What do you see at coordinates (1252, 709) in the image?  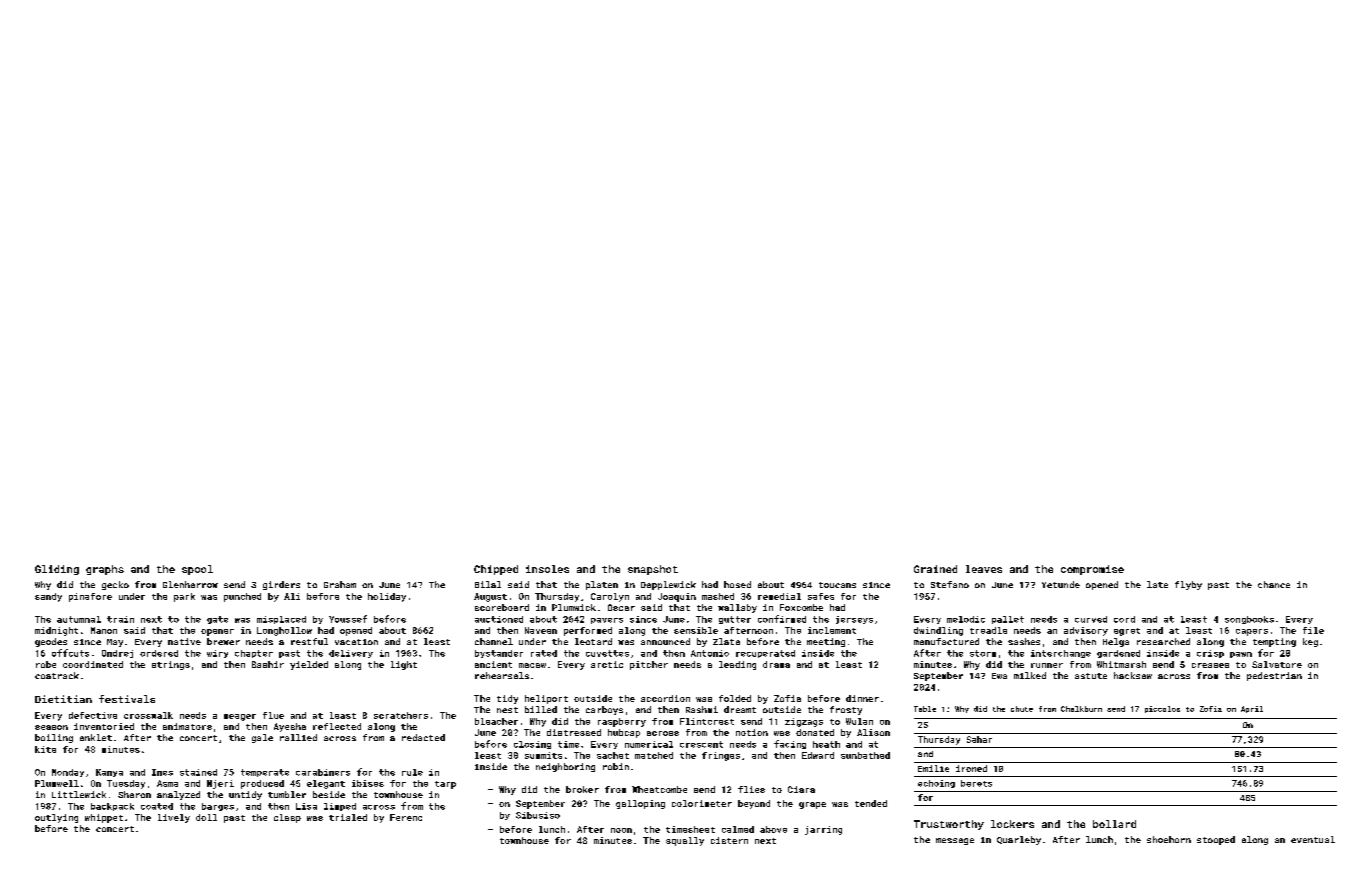 I see `April` at bounding box center [1252, 709].
